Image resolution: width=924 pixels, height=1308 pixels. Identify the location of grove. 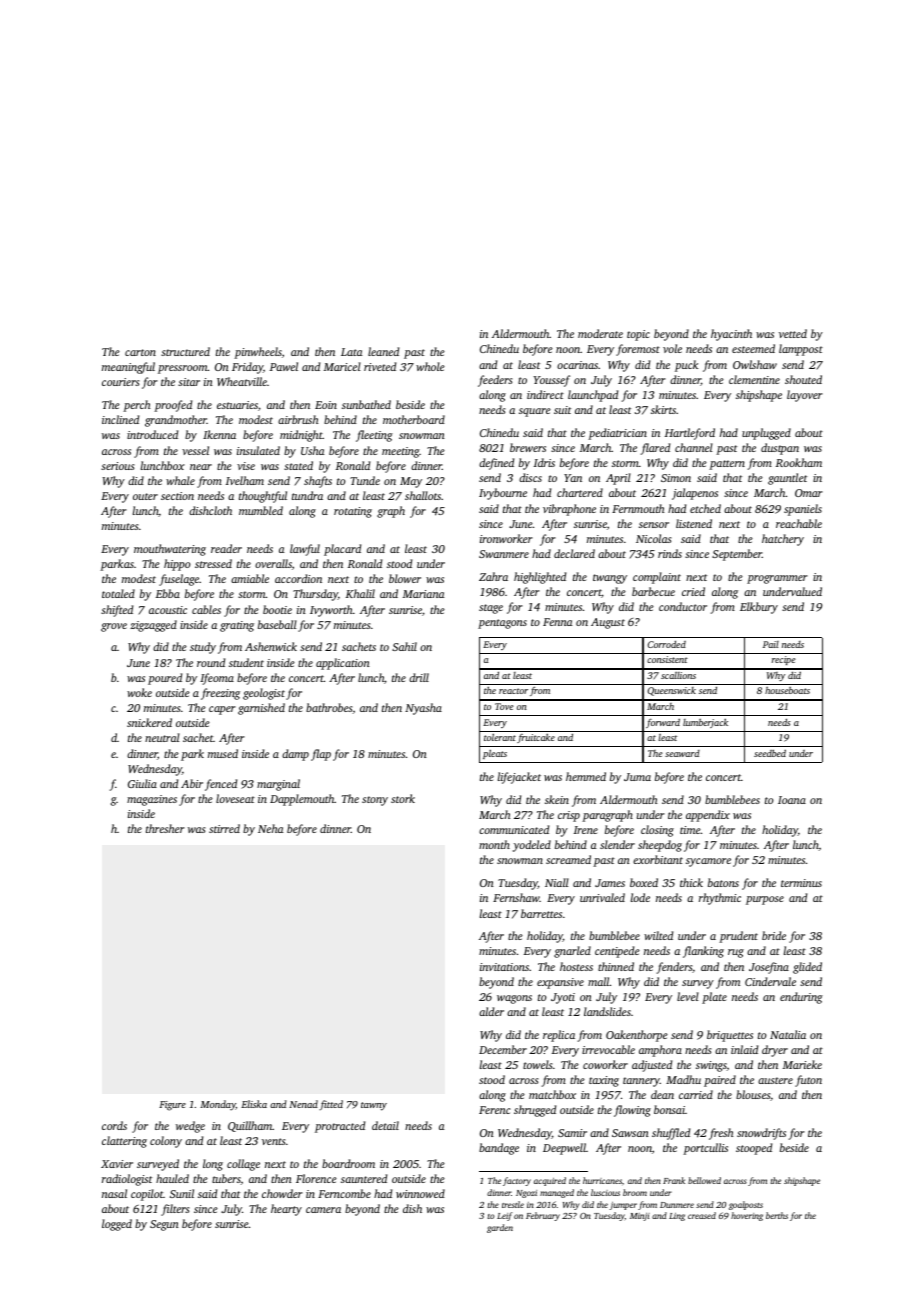
(114, 627).
